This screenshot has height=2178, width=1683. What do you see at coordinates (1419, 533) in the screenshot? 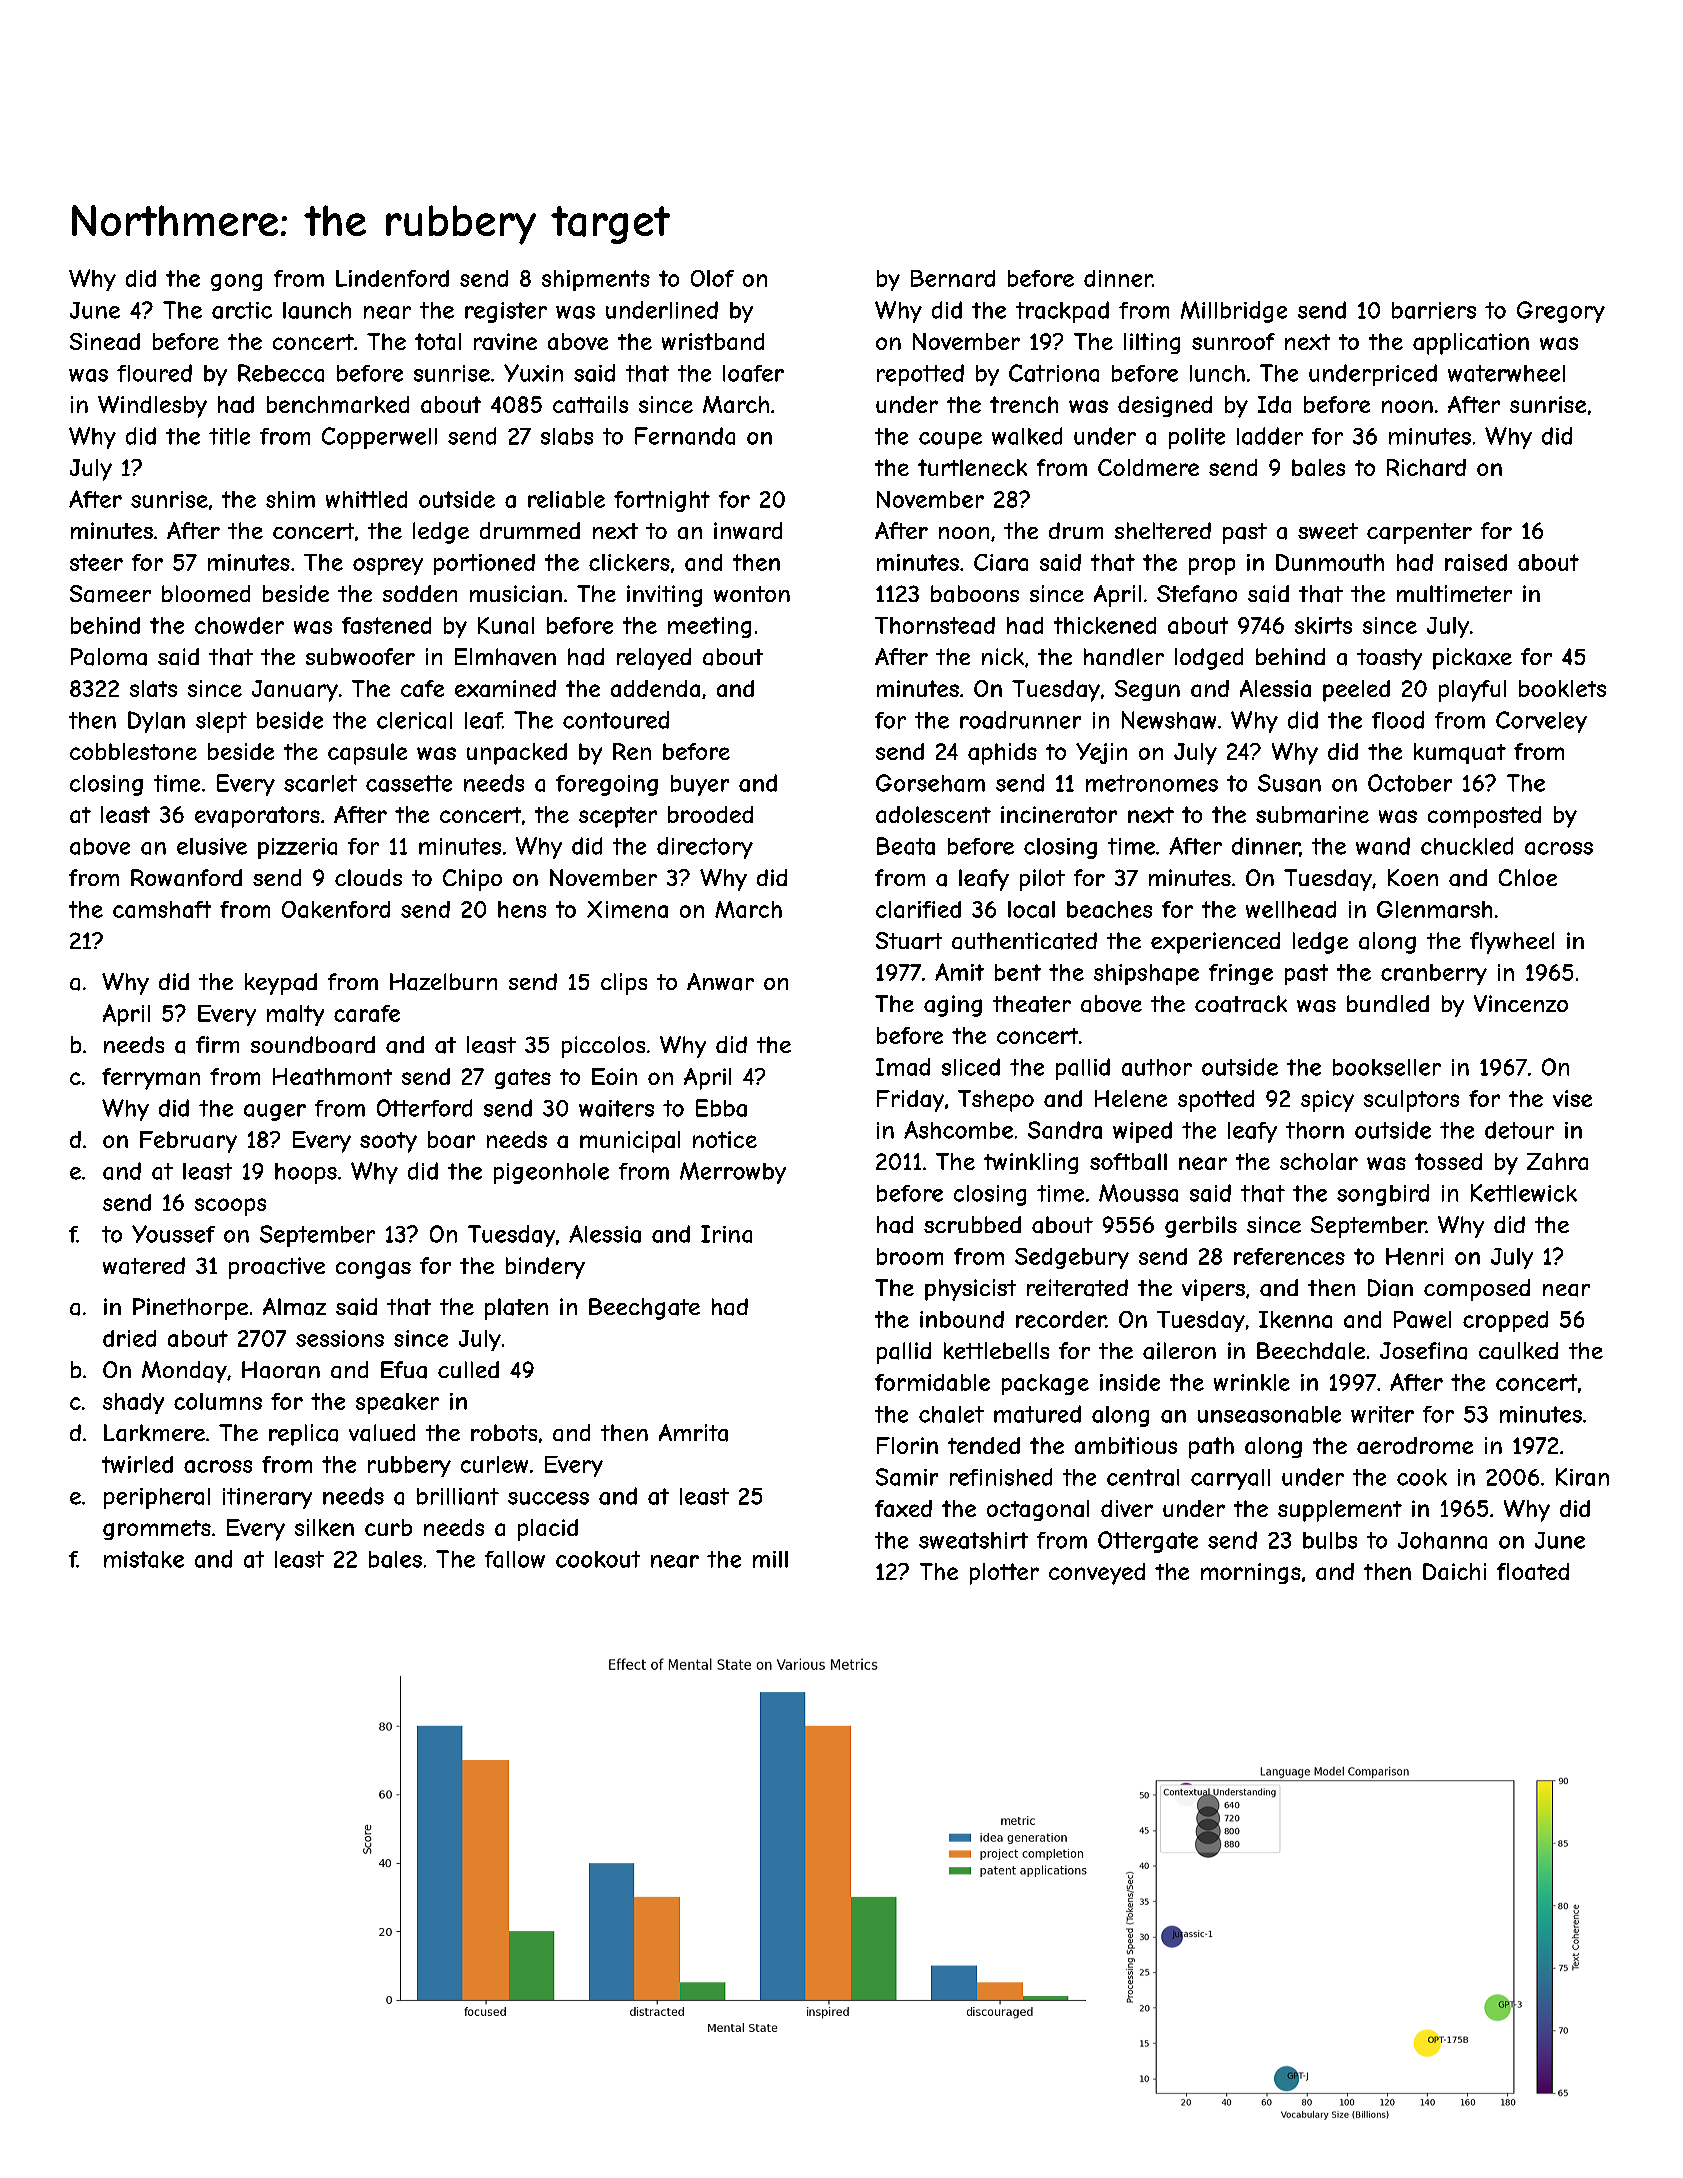
I see `carpenter` at bounding box center [1419, 533].
